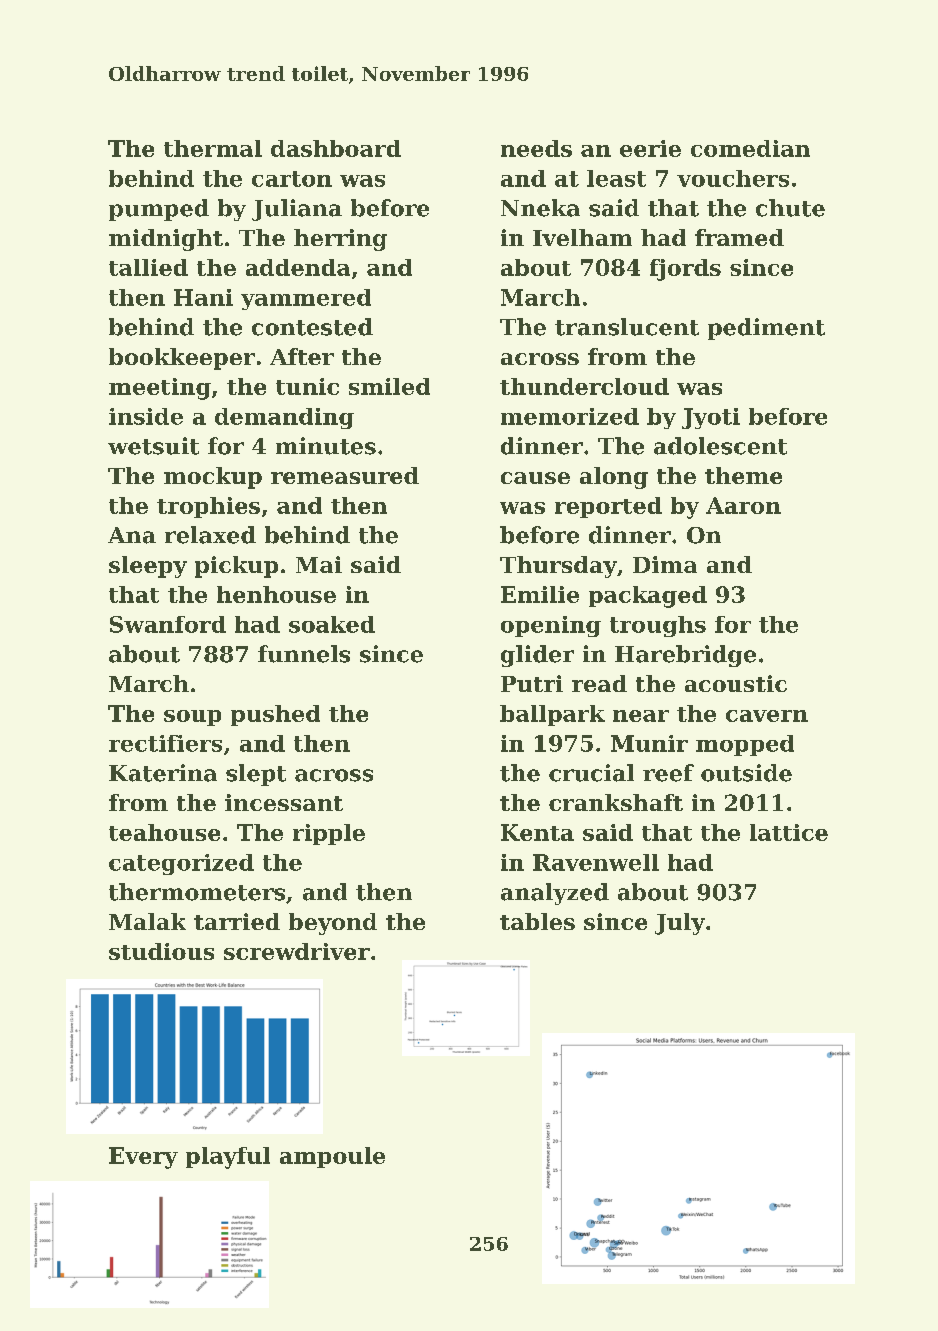  I want to click on near, so click(641, 716).
